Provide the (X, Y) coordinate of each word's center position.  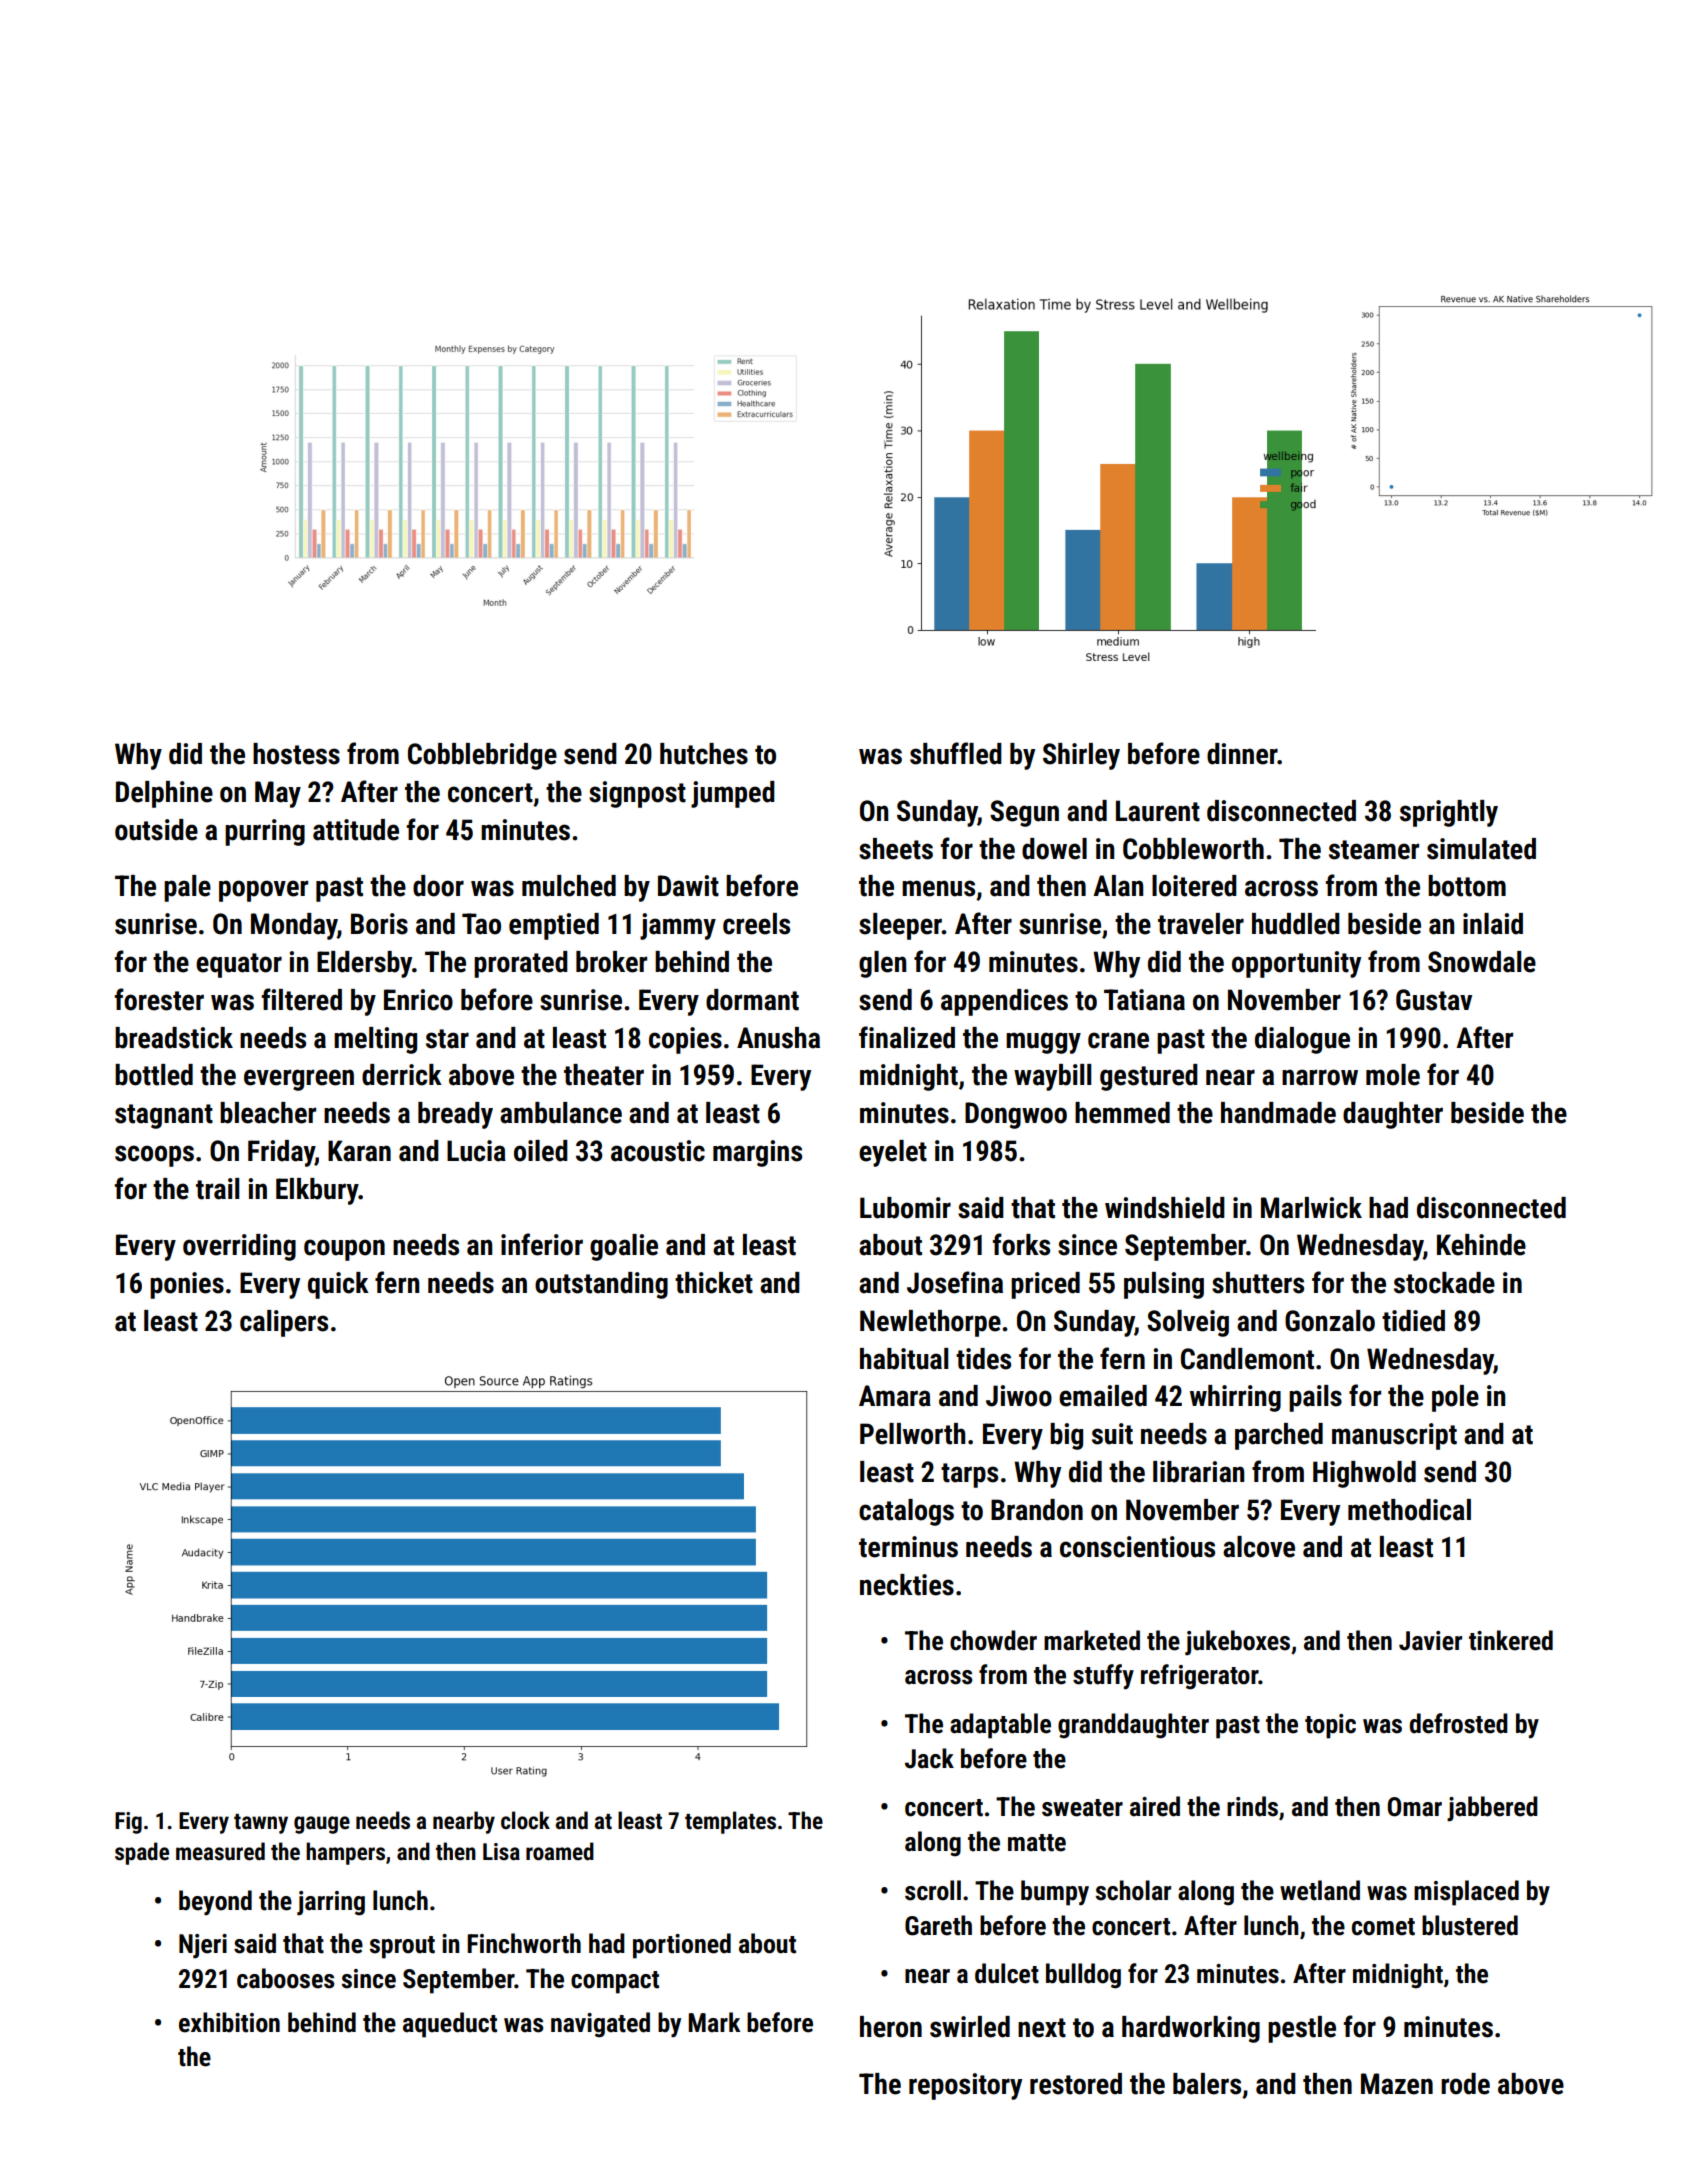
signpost (637, 794)
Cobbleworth (1193, 849)
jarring (331, 1903)
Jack (929, 1758)
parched (1279, 1436)
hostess (296, 754)
